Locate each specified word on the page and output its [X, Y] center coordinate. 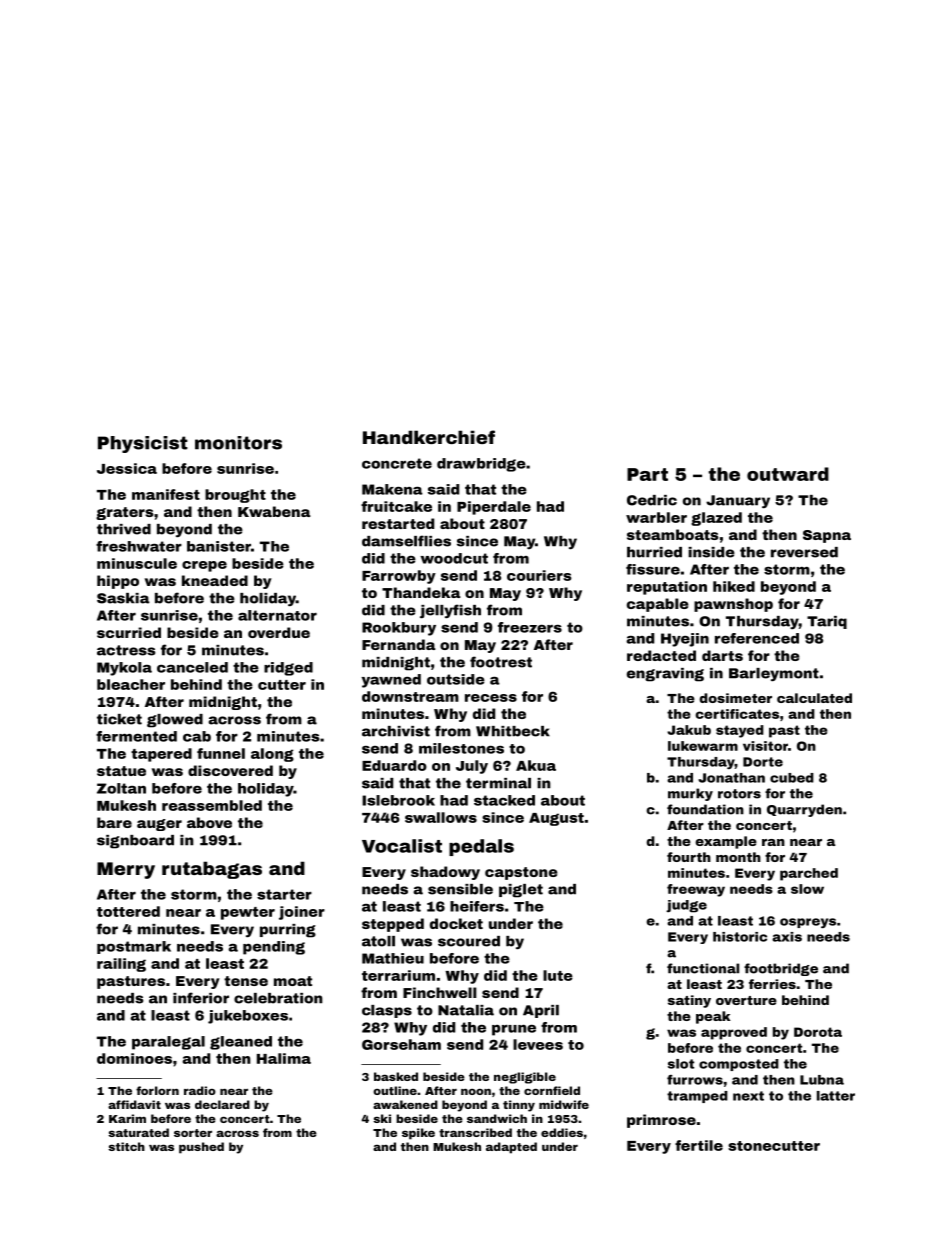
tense [246, 981]
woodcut [454, 558]
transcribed [475, 1132]
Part [647, 474]
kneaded [215, 580]
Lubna [822, 1080]
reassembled [212, 805]
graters [125, 513]
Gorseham [401, 1044]
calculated [814, 698]
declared [222, 1104]
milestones [461, 748]
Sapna [827, 536]
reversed [804, 552]
